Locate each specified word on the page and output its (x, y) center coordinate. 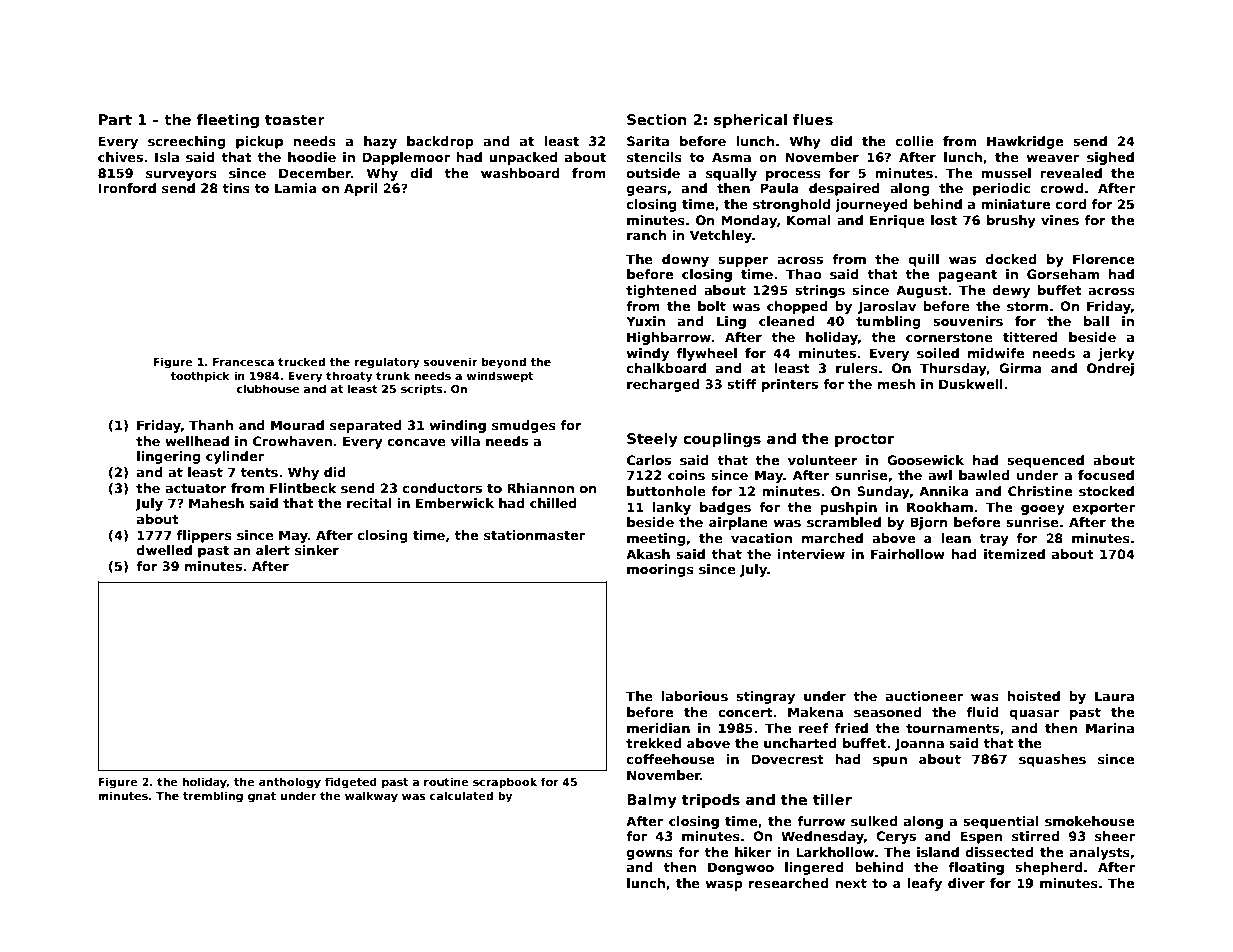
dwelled (164, 550)
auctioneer (924, 696)
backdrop (440, 142)
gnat (262, 797)
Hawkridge (1025, 142)
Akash (648, 554)
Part (115, 119)
